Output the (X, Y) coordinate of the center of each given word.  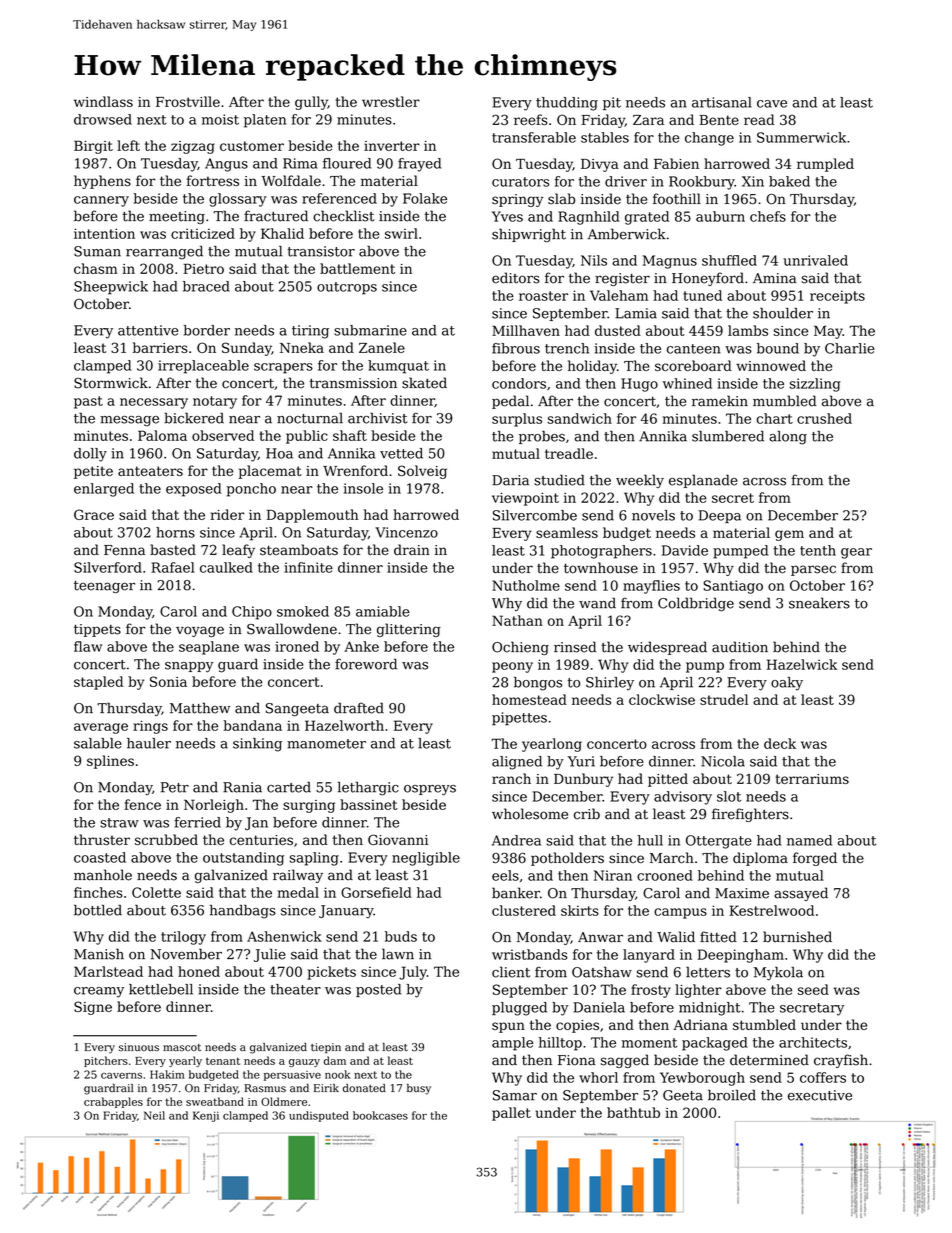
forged (815, 859)
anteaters (150, 471)
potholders (567, 859)
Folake (425, 198)
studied (559, 480)
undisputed (319, 1116)
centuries (261, 840)
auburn (720, 216)
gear (856, 553)
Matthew (200, 708)
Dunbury (583, 780)
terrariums (812, 779)
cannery (101, 201)
